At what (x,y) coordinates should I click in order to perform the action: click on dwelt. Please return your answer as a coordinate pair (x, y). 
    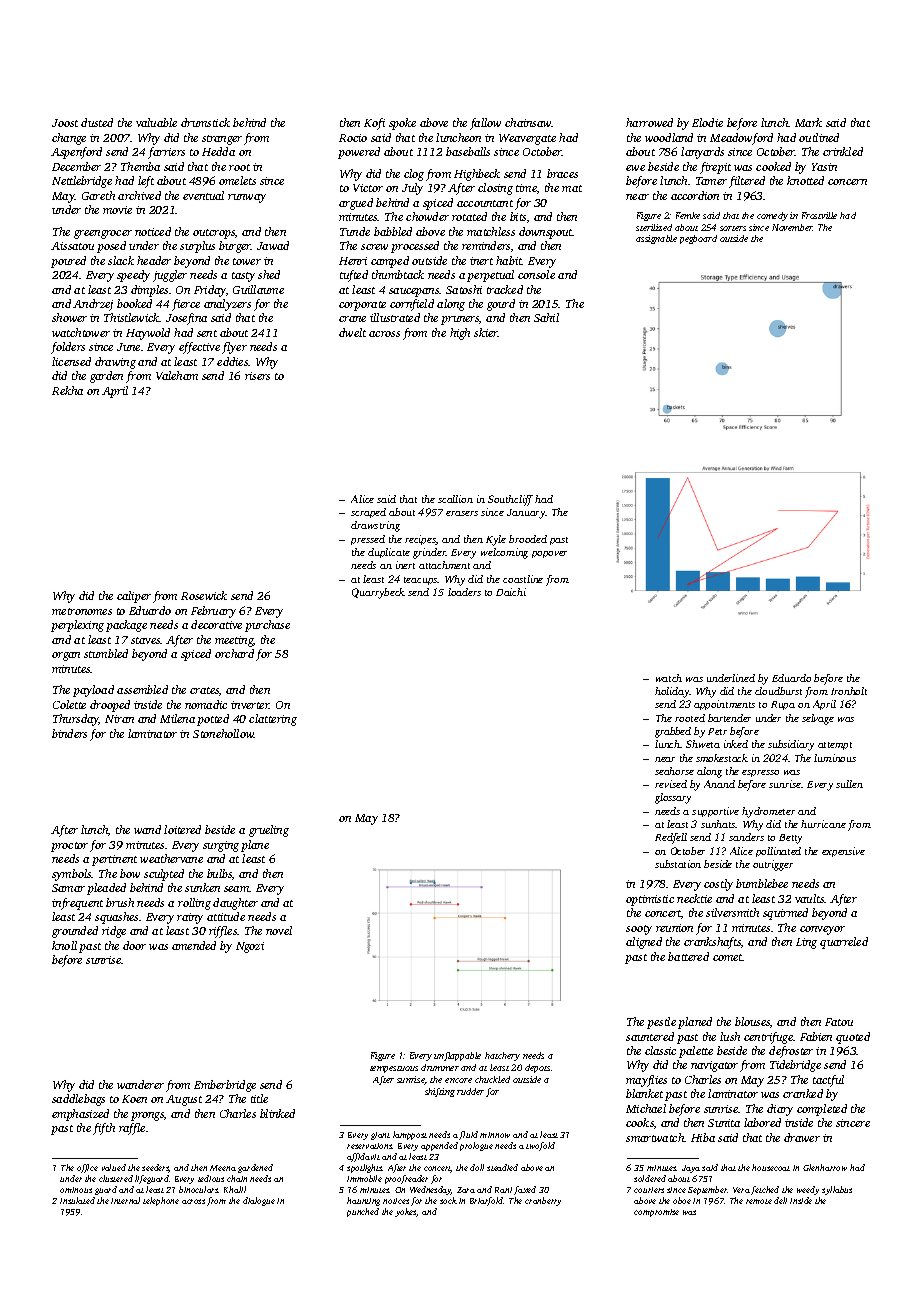
    Looking at the image, I should click on (352, 332).
